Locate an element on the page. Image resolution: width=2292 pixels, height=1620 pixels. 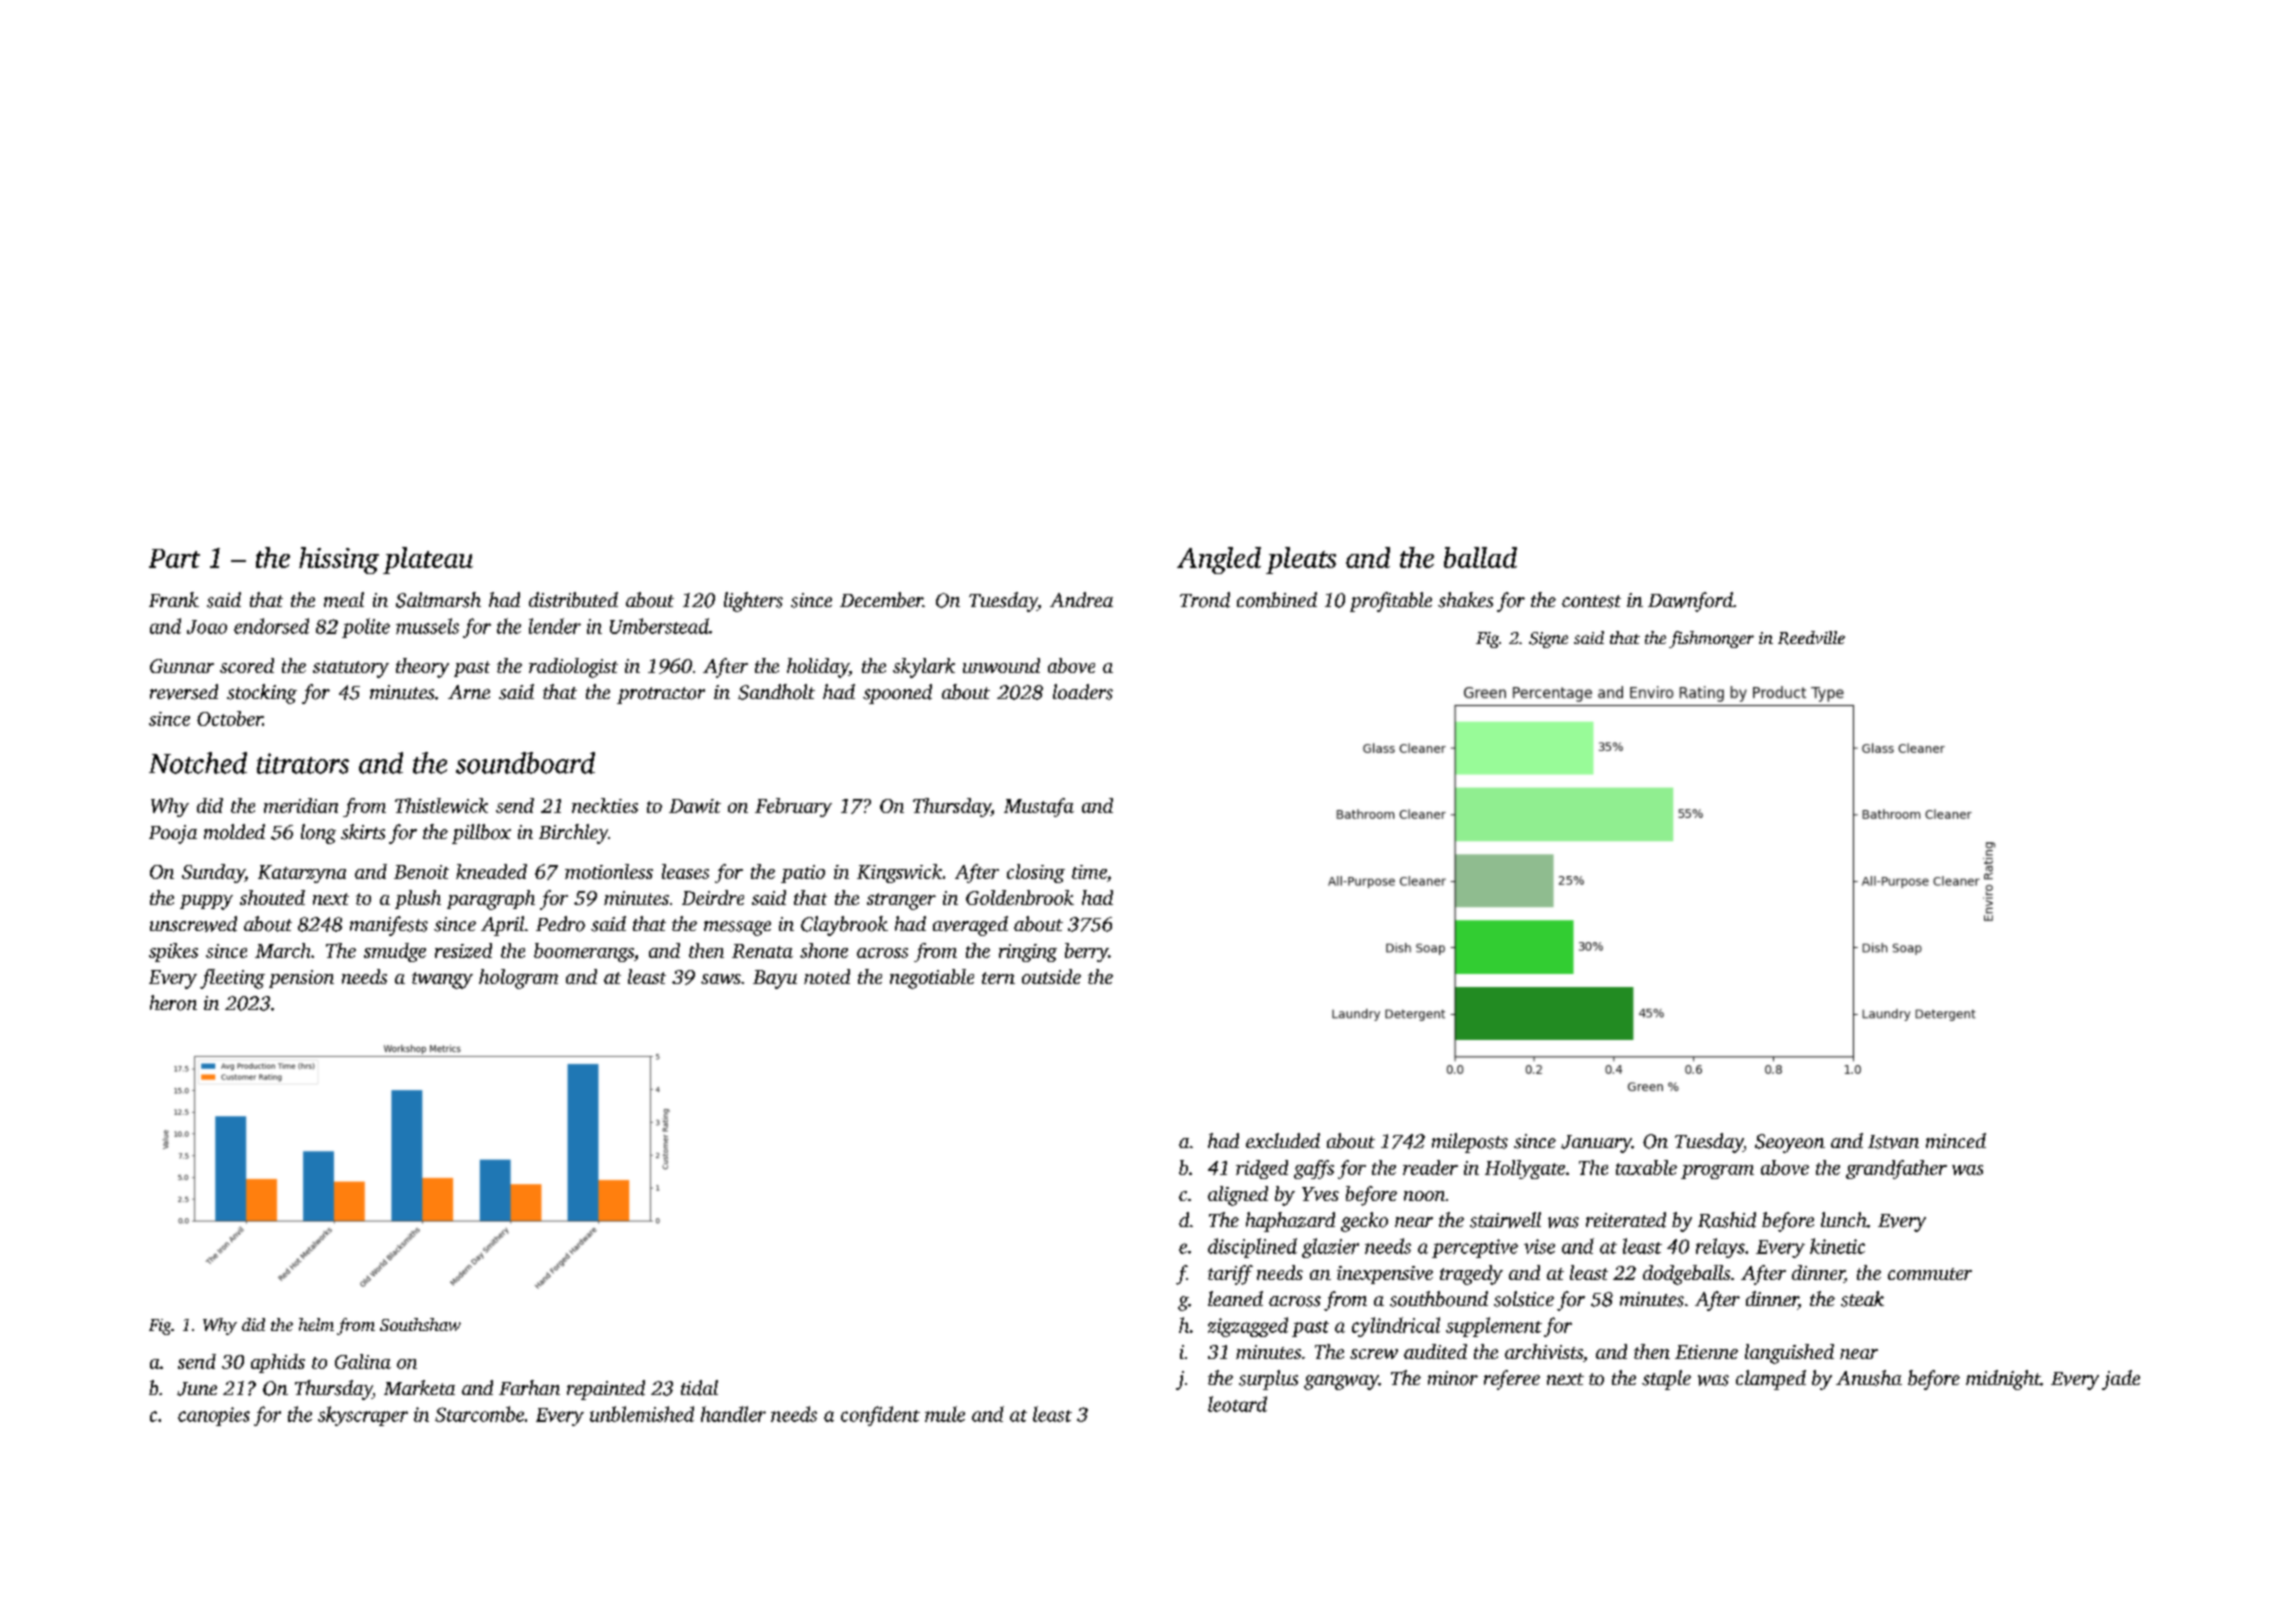
Reedville is located at coordinates (1811, 638).
